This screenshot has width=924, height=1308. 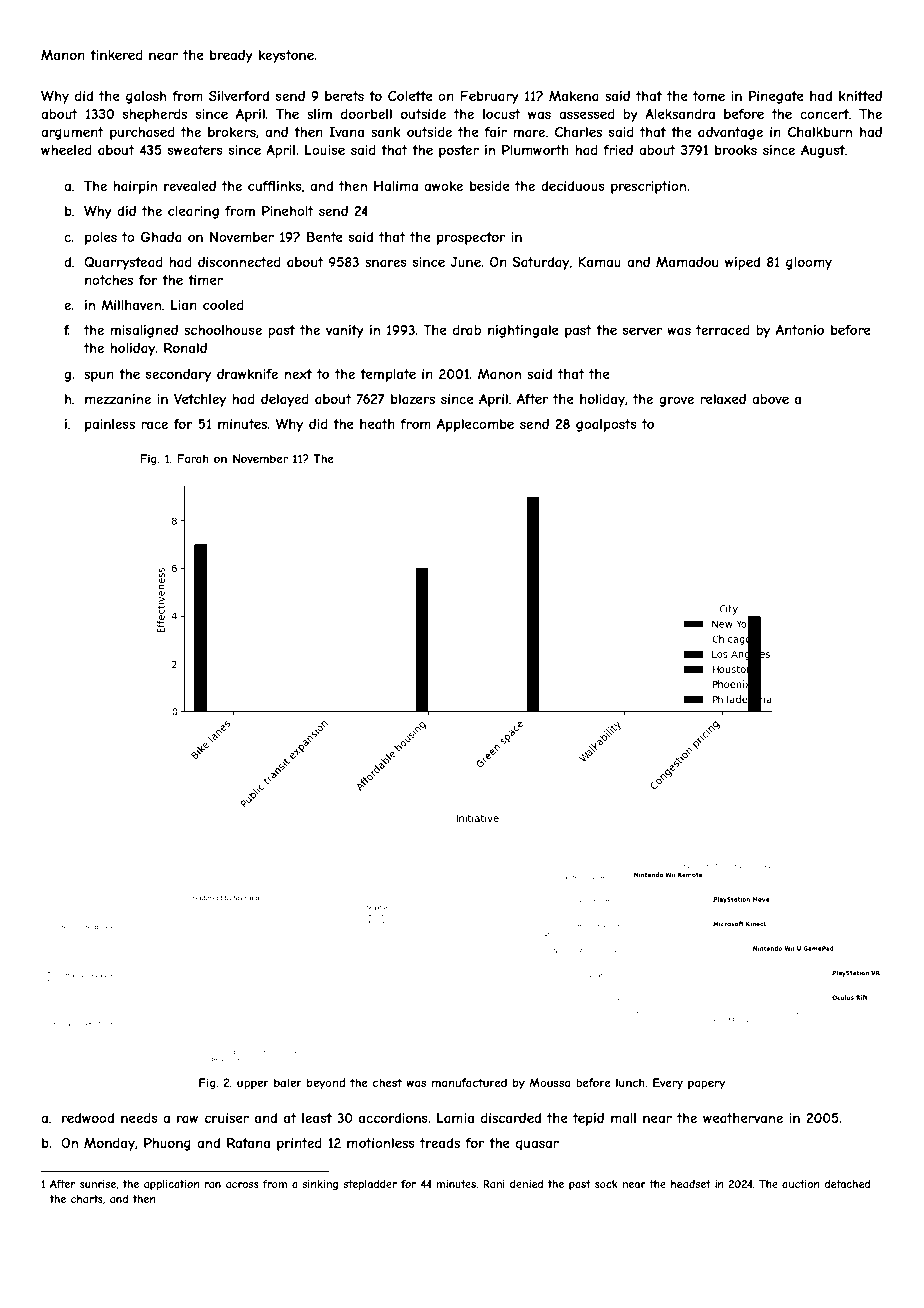 What do you see at coordinates (770, 399) in the screenshot?
I see `above` at bounding box center [770, 399].
